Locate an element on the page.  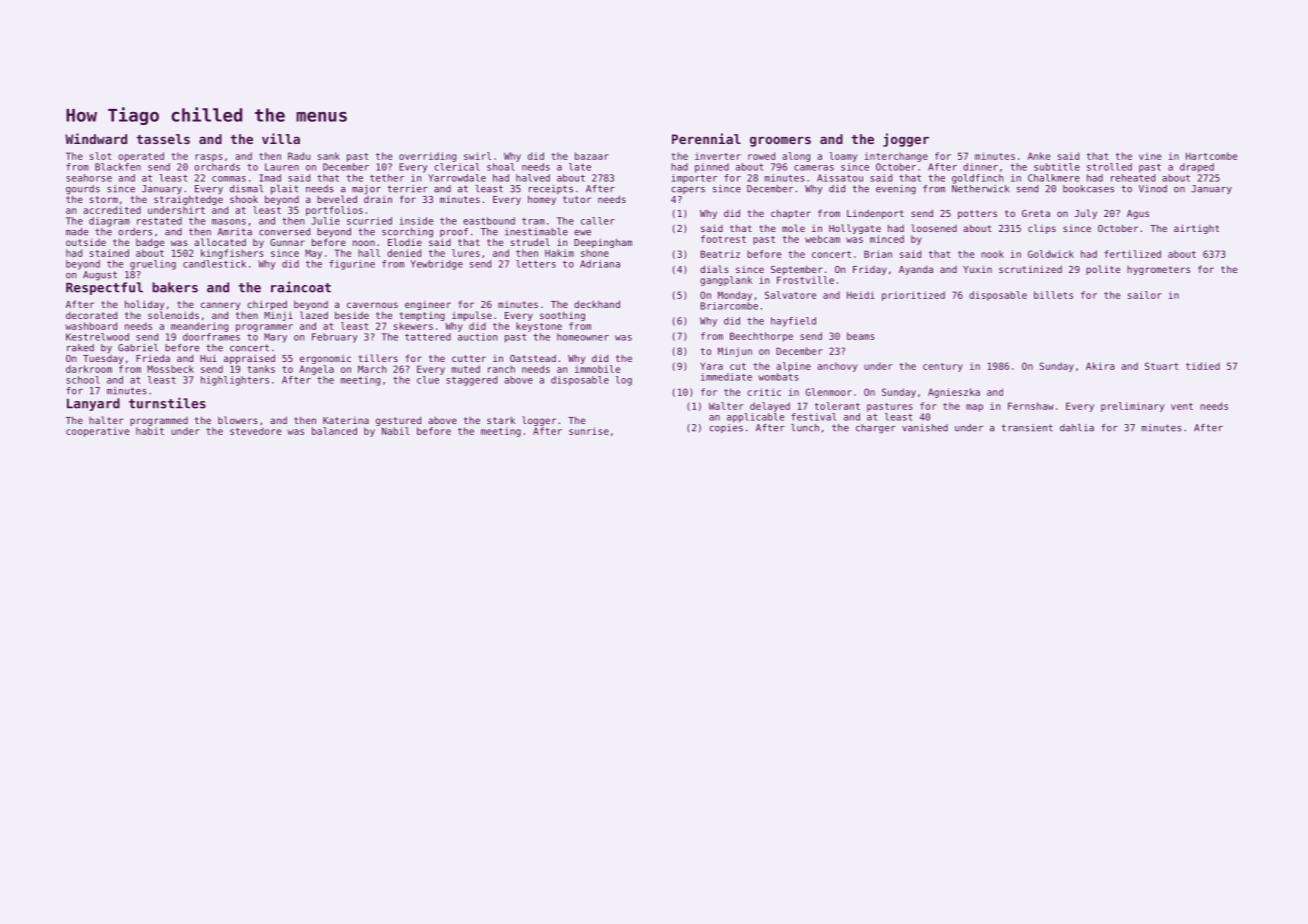
orchards is located at coordinates (217, 167).
